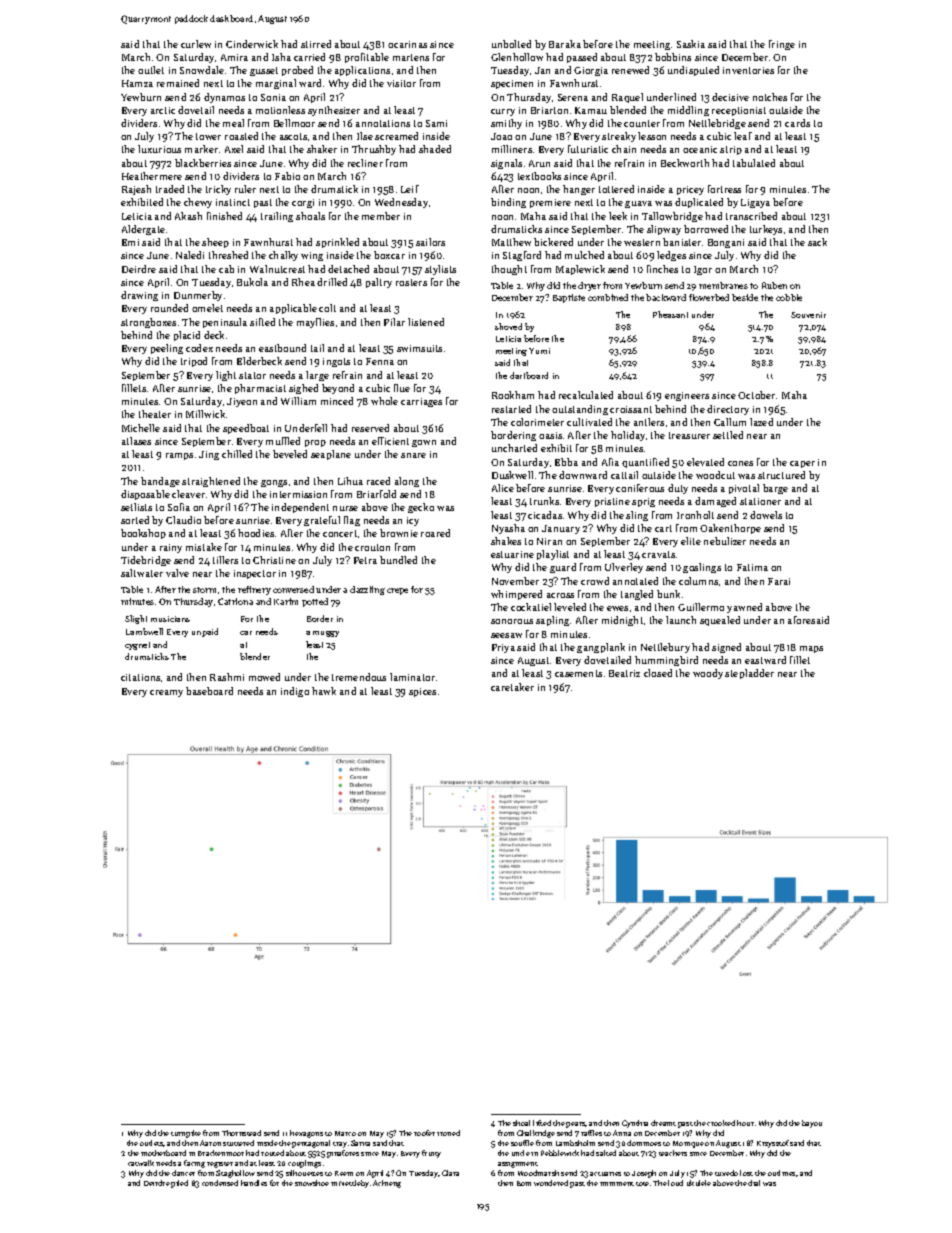  What do you see at coordinates (196, 44) in the page?
I see `curlew` at bounding box center [196, 44].
